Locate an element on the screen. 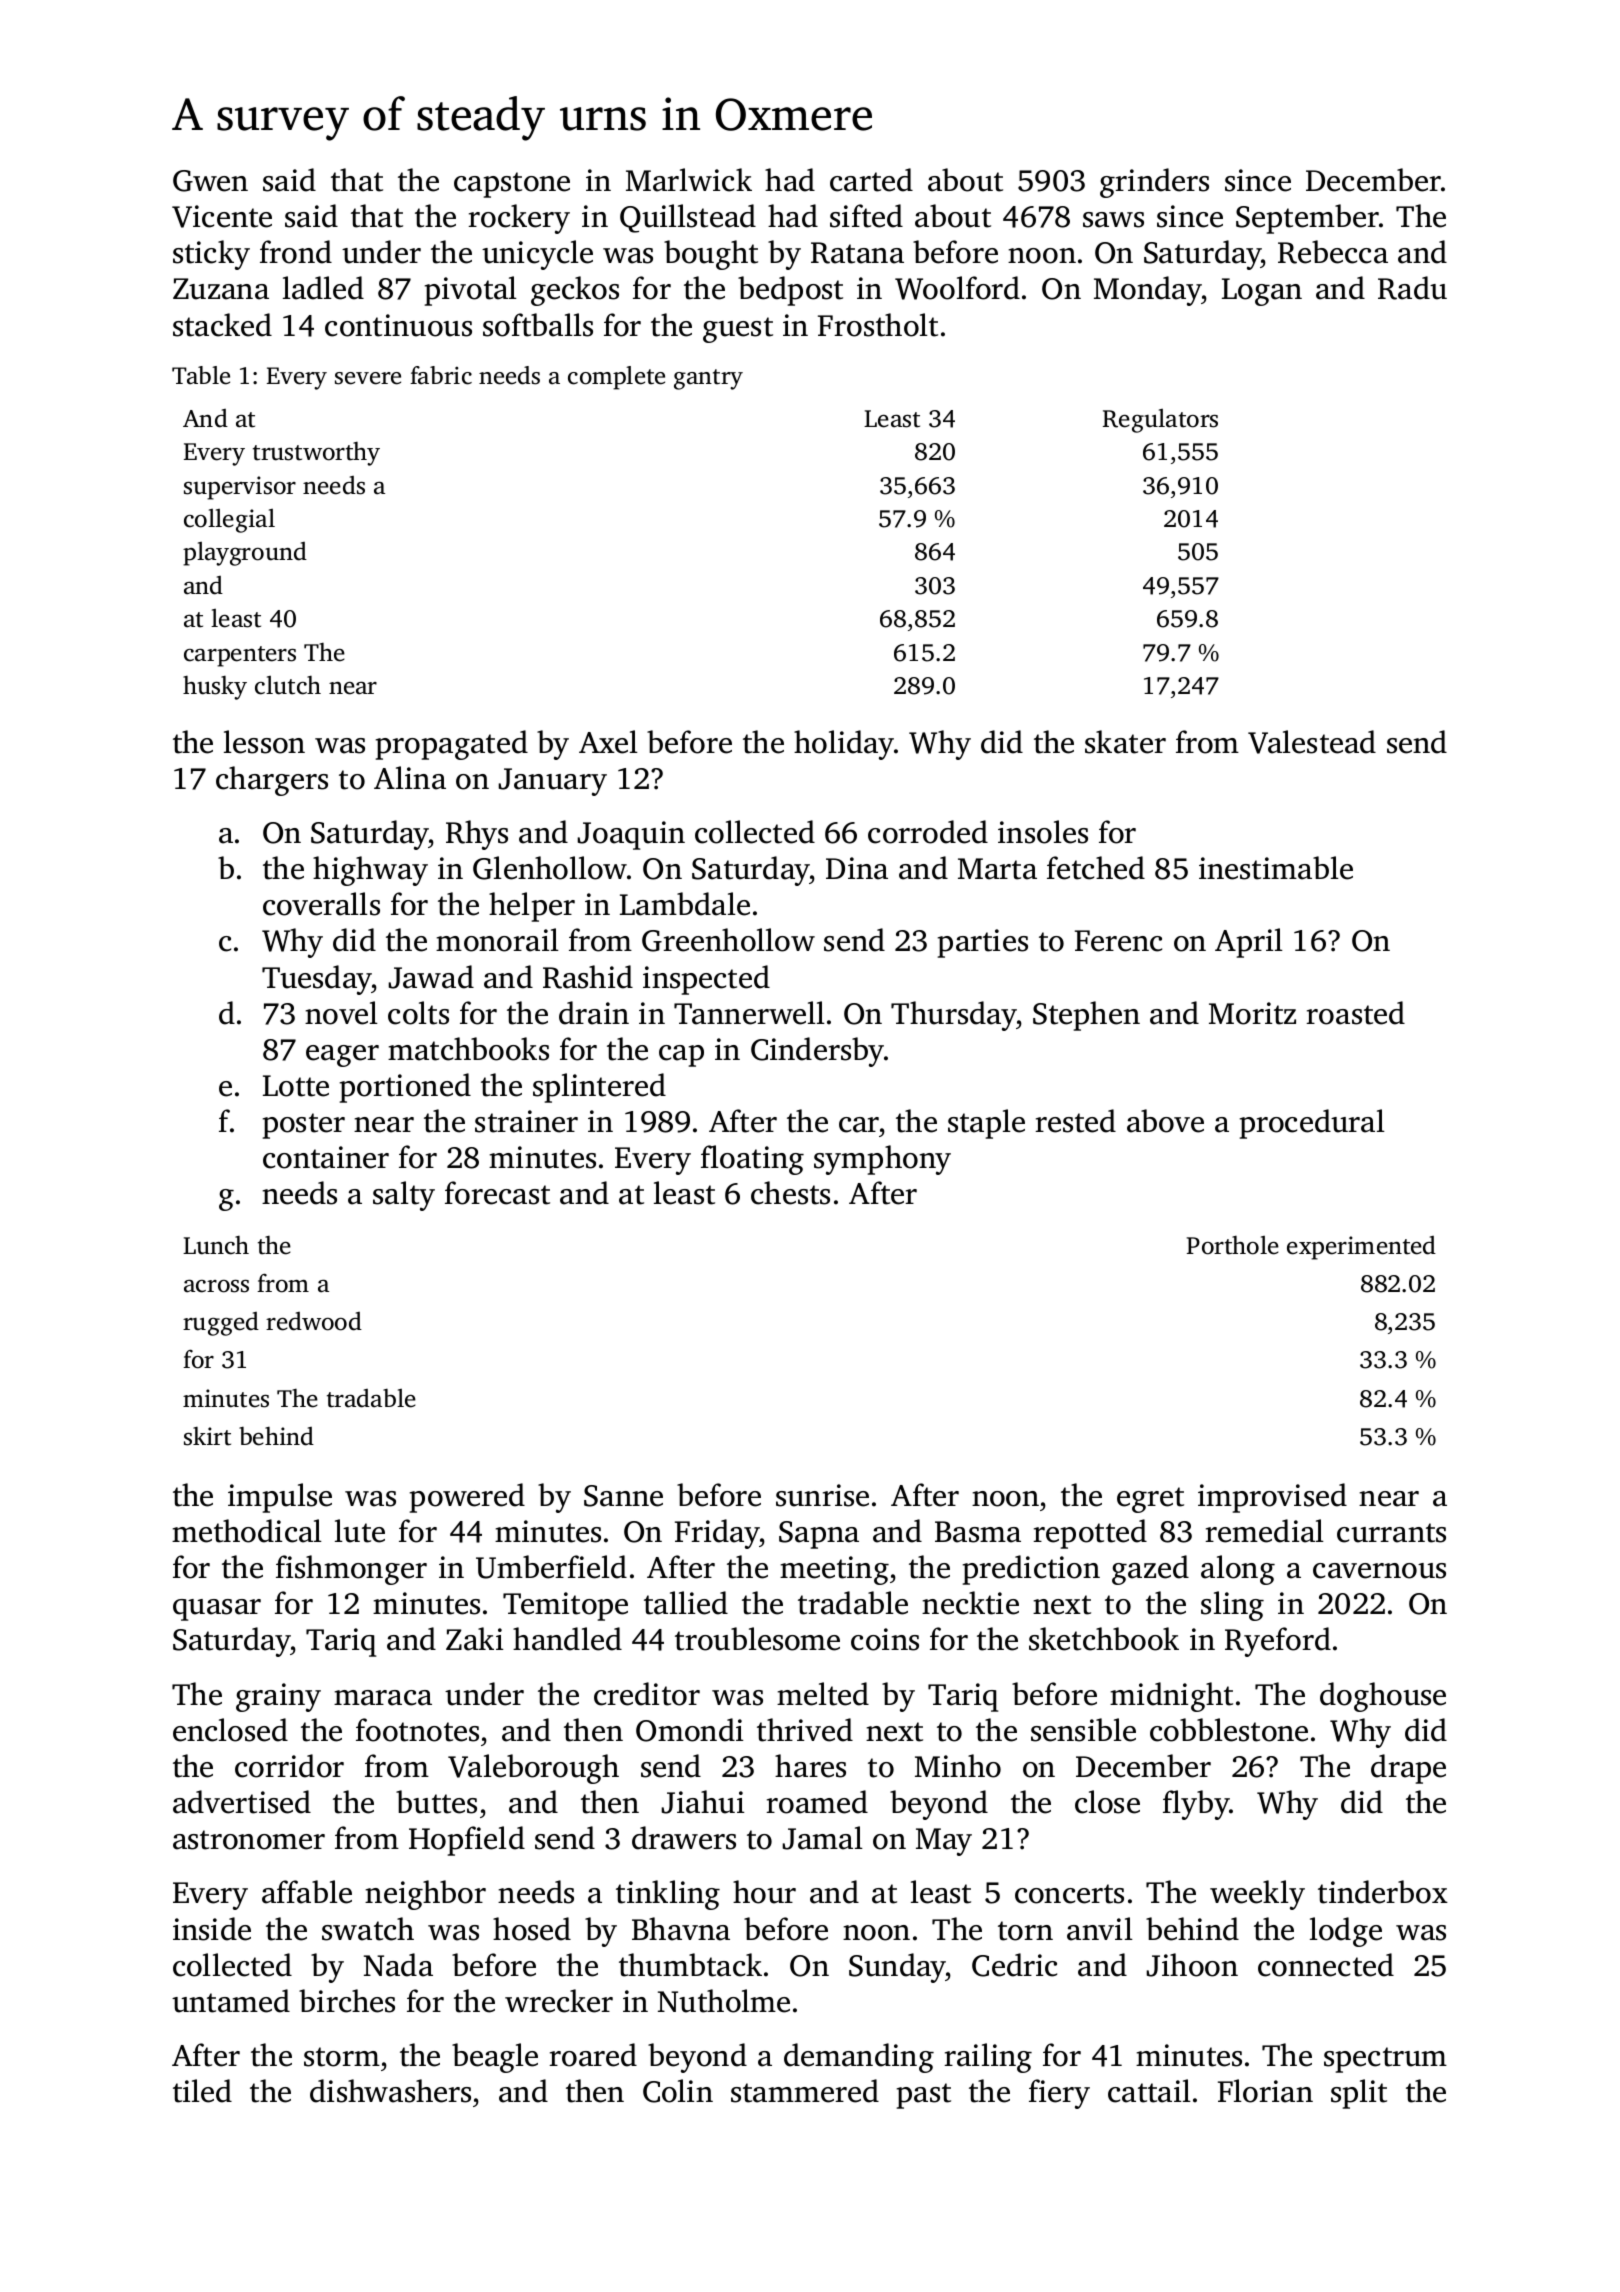 The width and height of the screenshot is (1620, 2292). chests is located at coordinates (790, 1193).
